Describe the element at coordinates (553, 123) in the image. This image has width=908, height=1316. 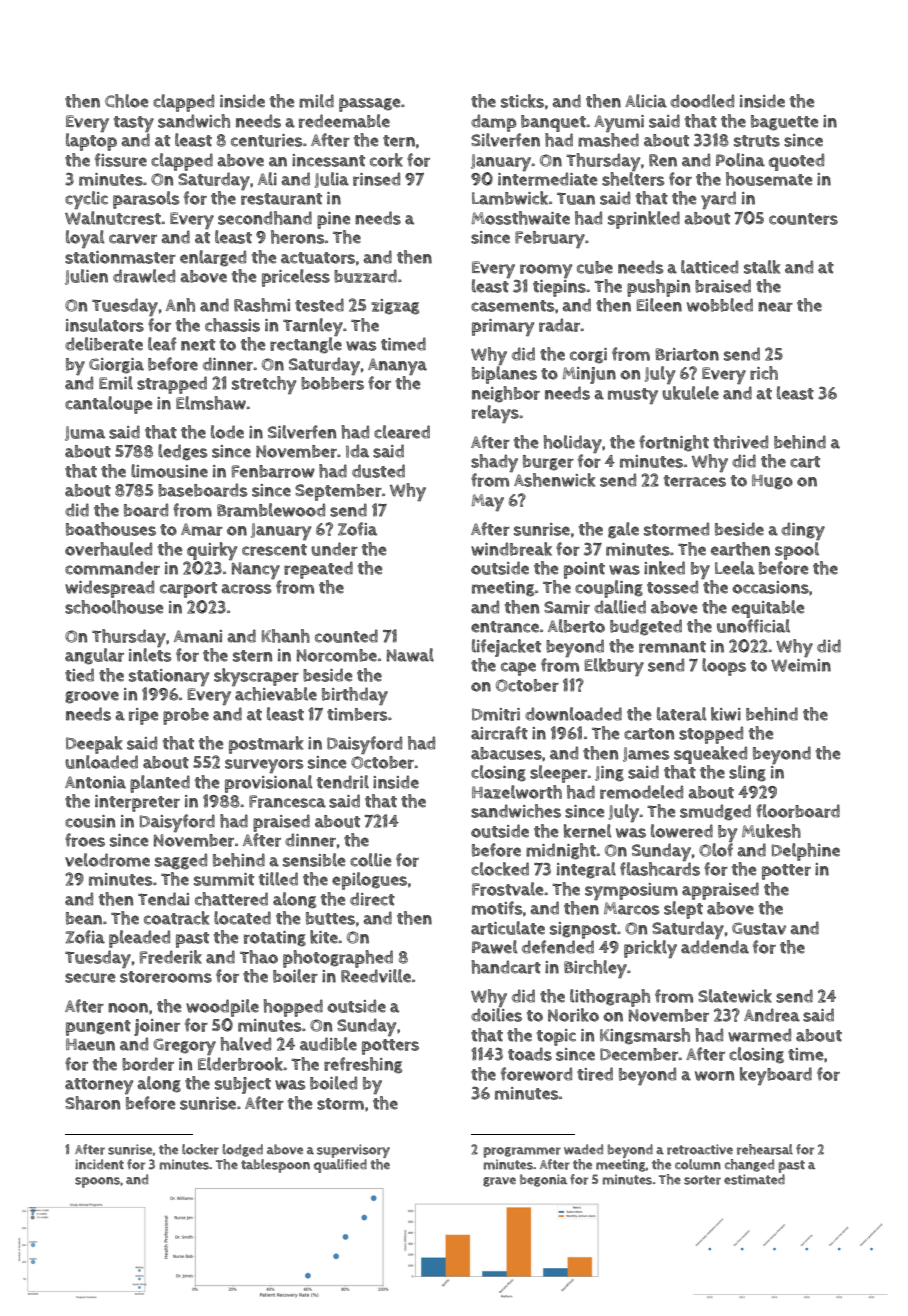
I see `banquet` at that location.
